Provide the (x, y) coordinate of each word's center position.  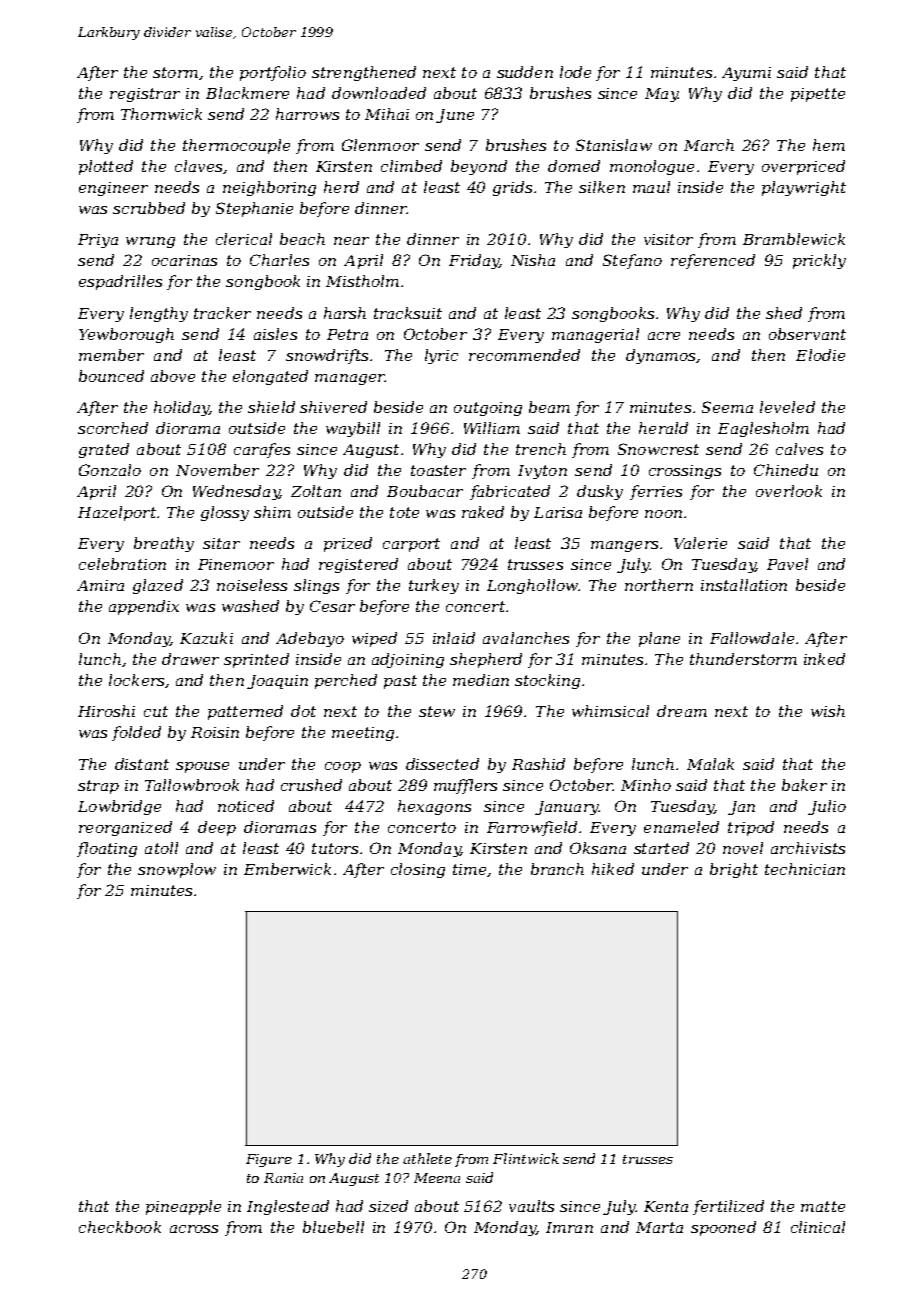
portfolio (273, 73)
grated (104, 450)
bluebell (333, 1227)
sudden (525, 72)
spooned (723, 1228)
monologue (652, 167)
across (194, 1229)
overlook (789, 491)
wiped (374, 639)
